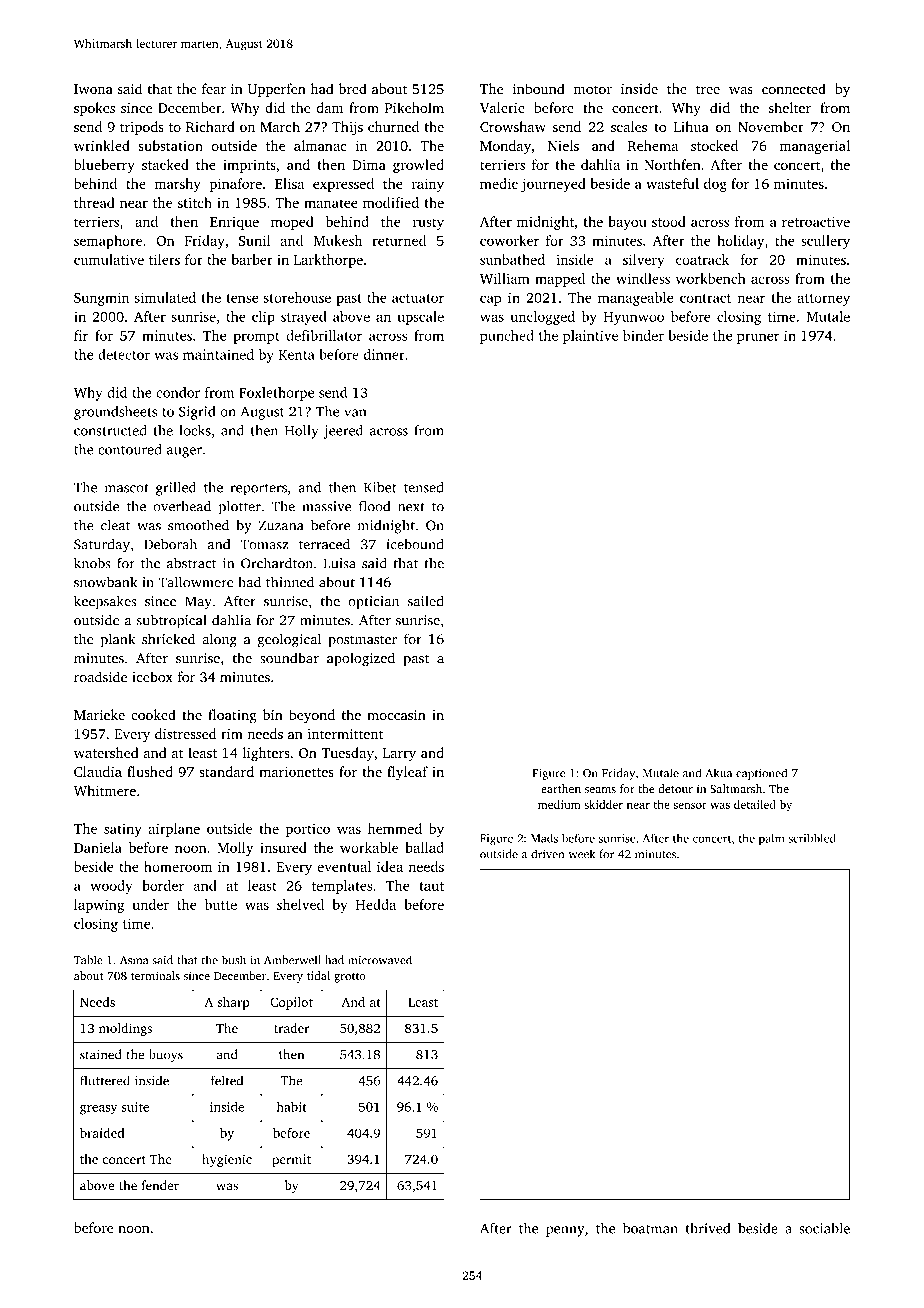 Image resolution: width=924 pixels, height=1308 pixels. Describe the element at coordinates (643, 335) in the screenshot. I see `binder` at that location.
